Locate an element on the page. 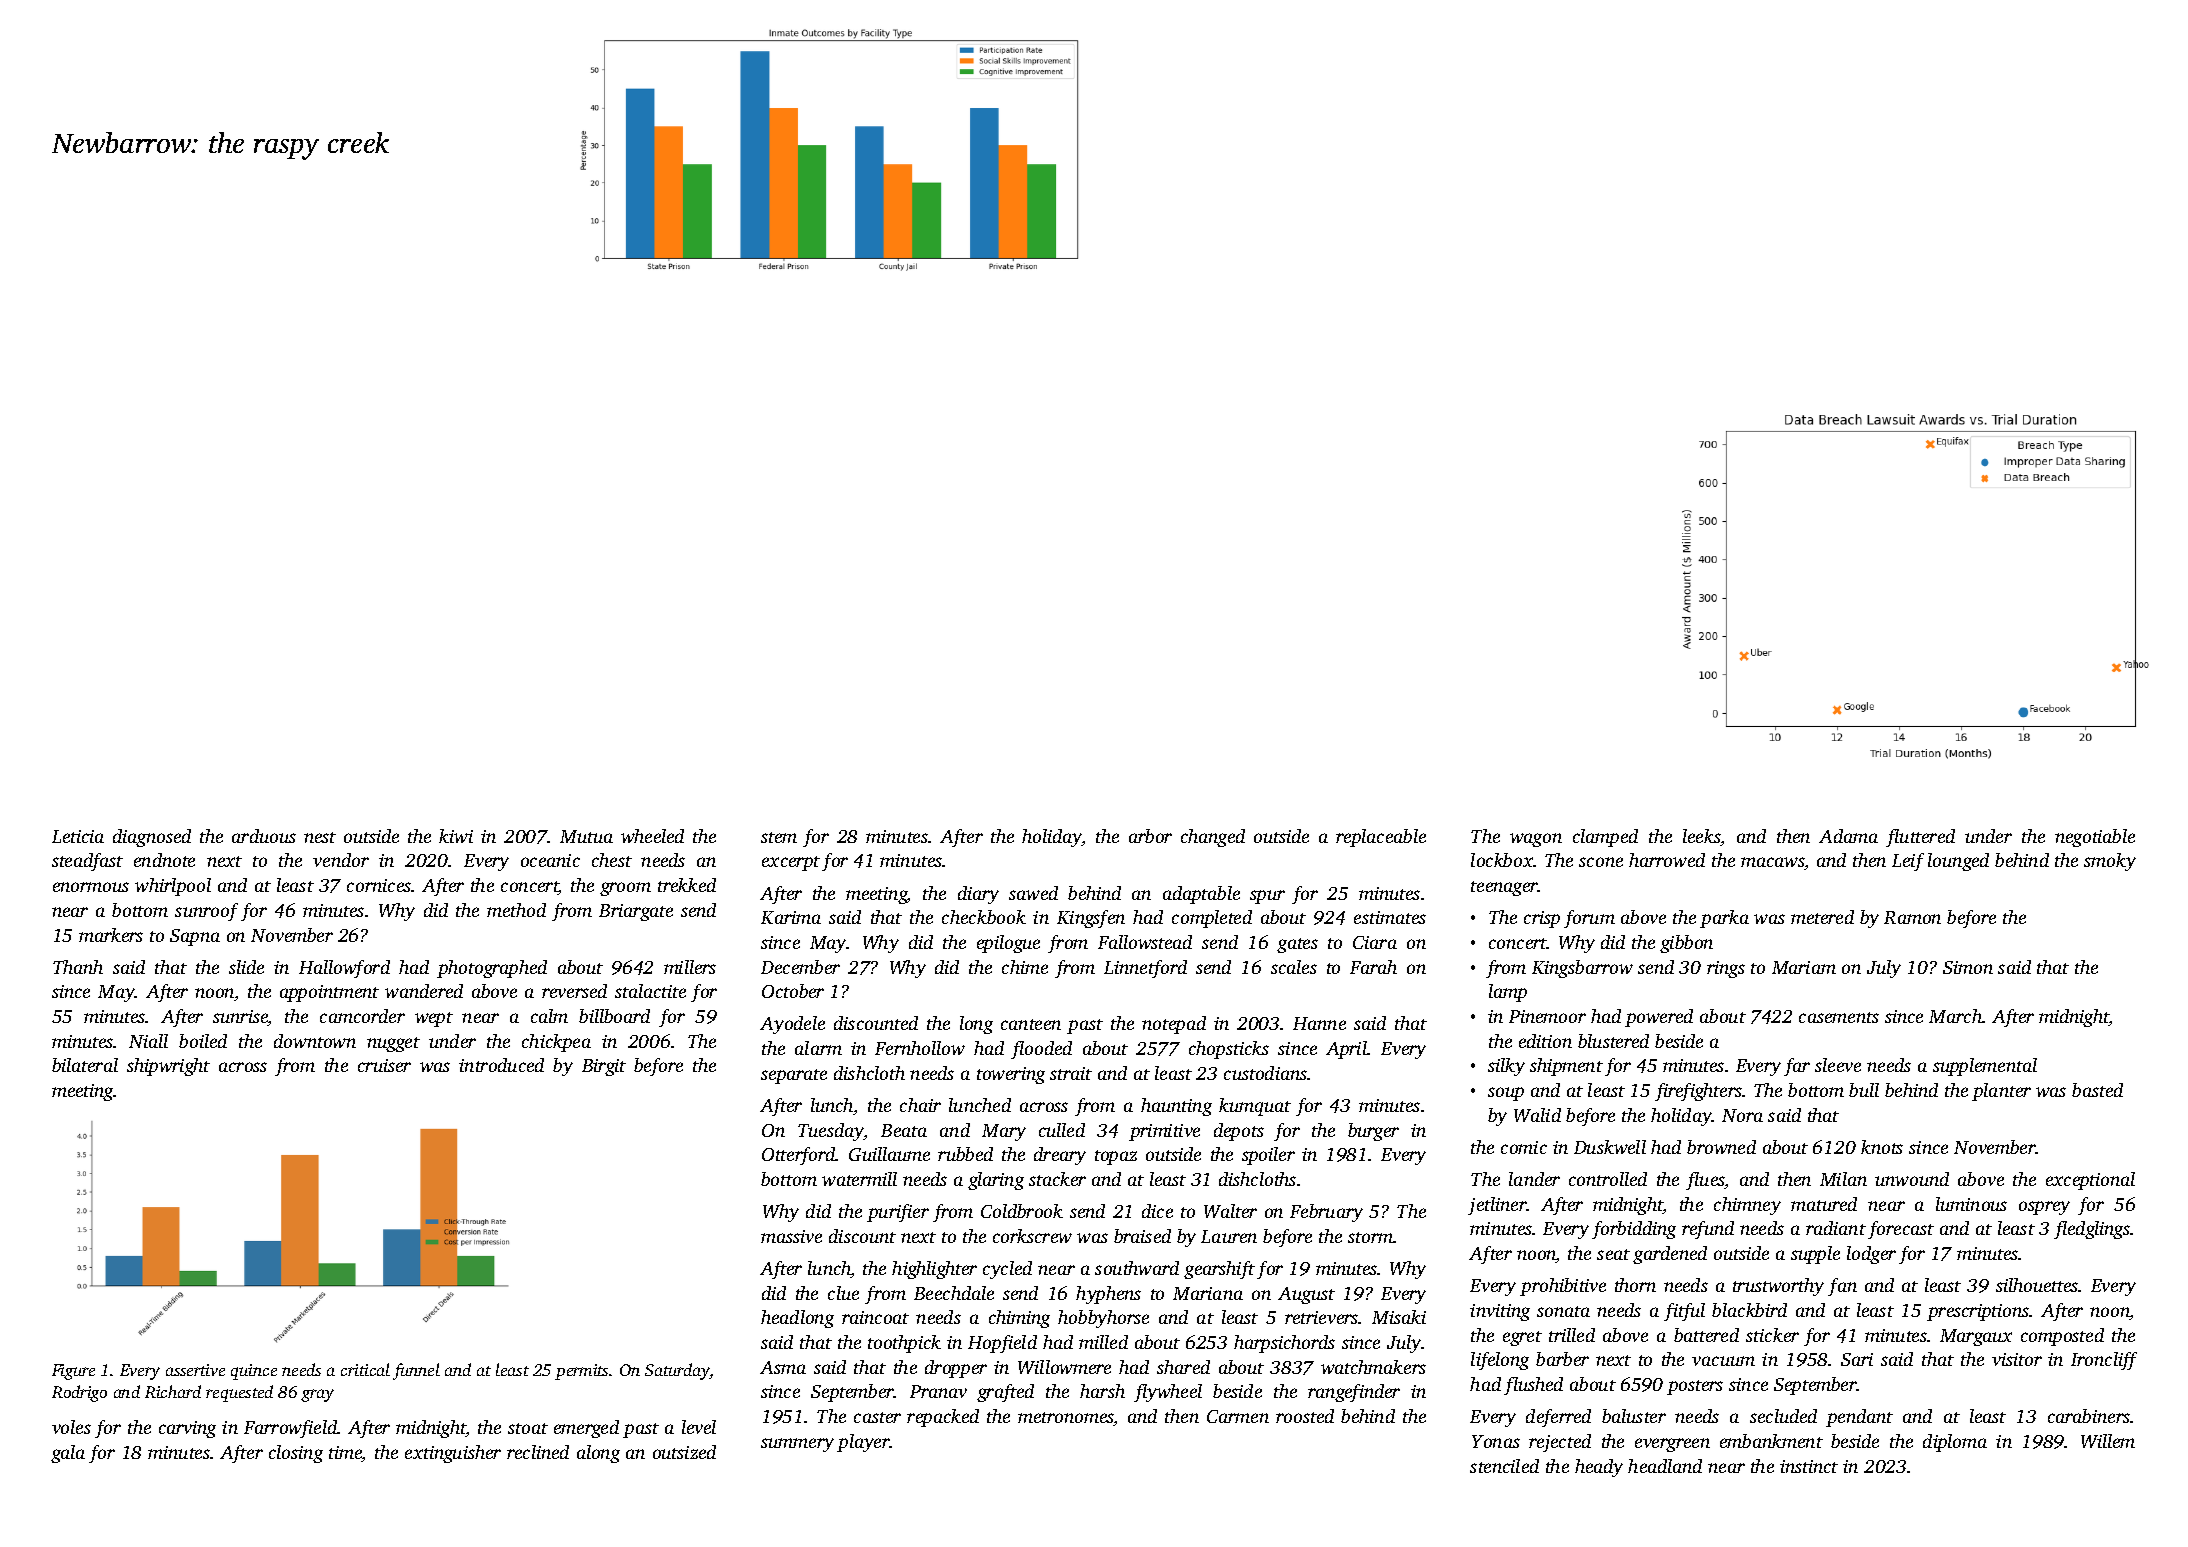 This document has height=1547, width=2188. voles is located at coordinates (71, 1427).
